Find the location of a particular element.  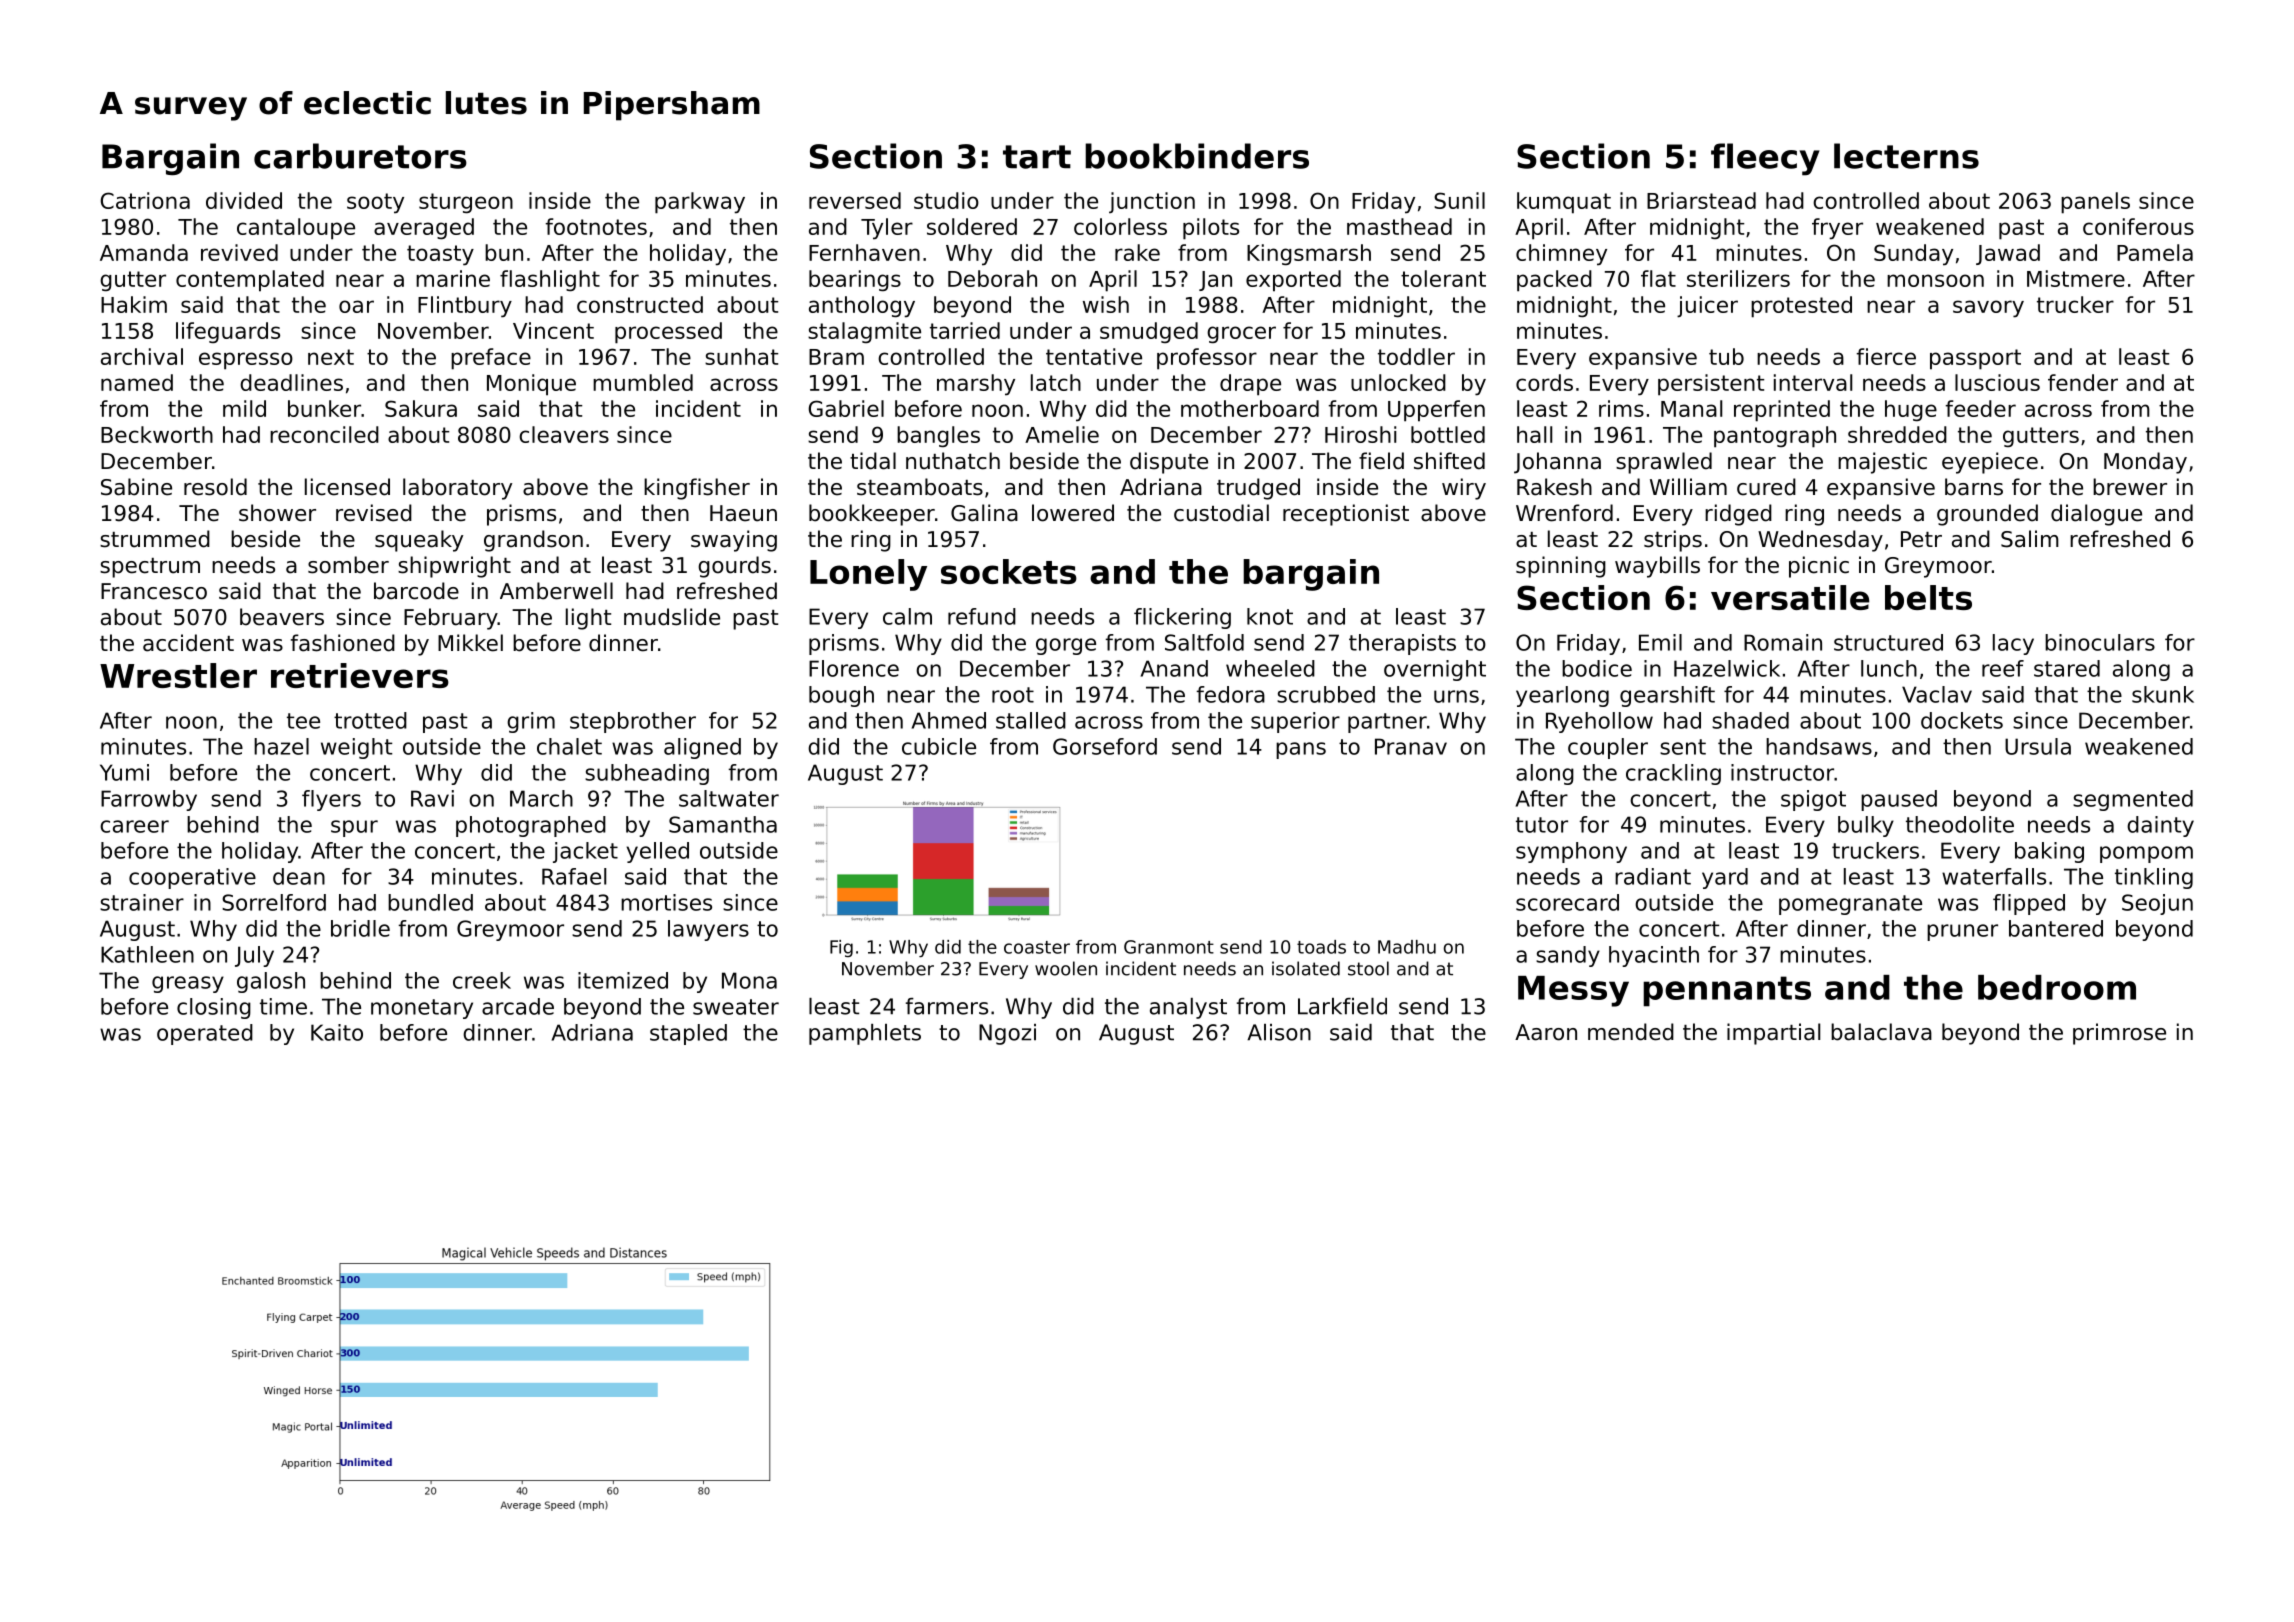

Pranav is located at coordinates (1411, 746).
